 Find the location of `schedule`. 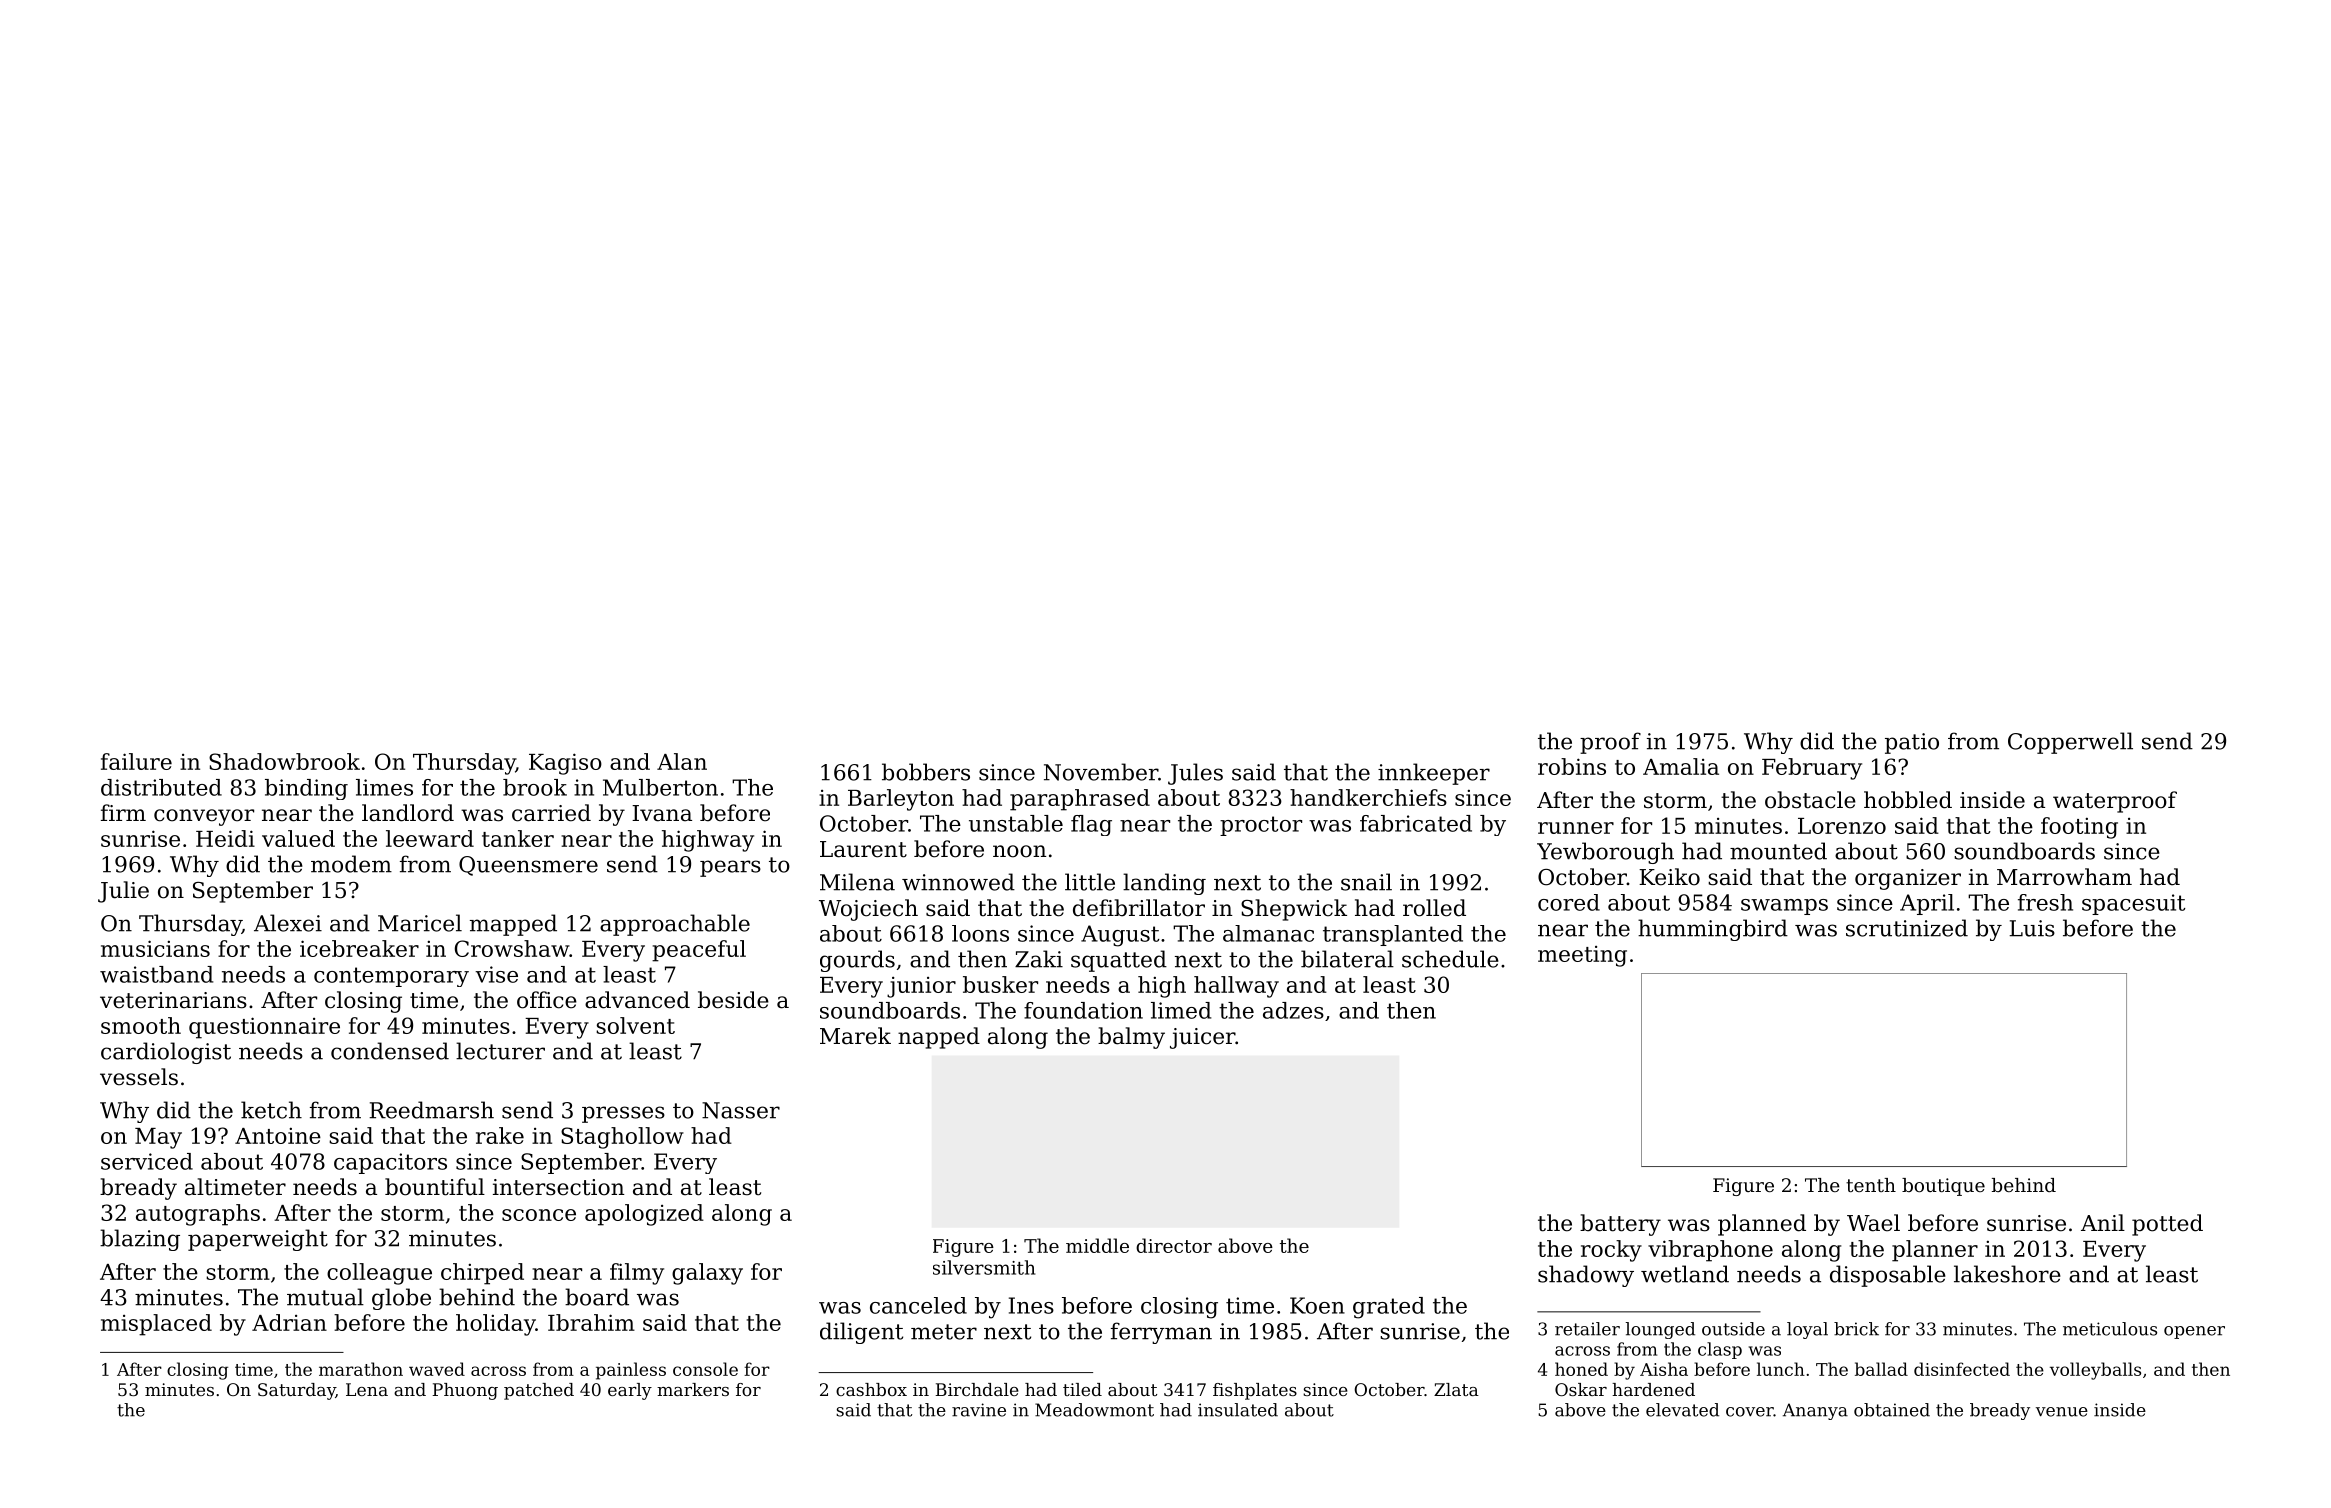

schedule is located at coordinates (1450, 959).
